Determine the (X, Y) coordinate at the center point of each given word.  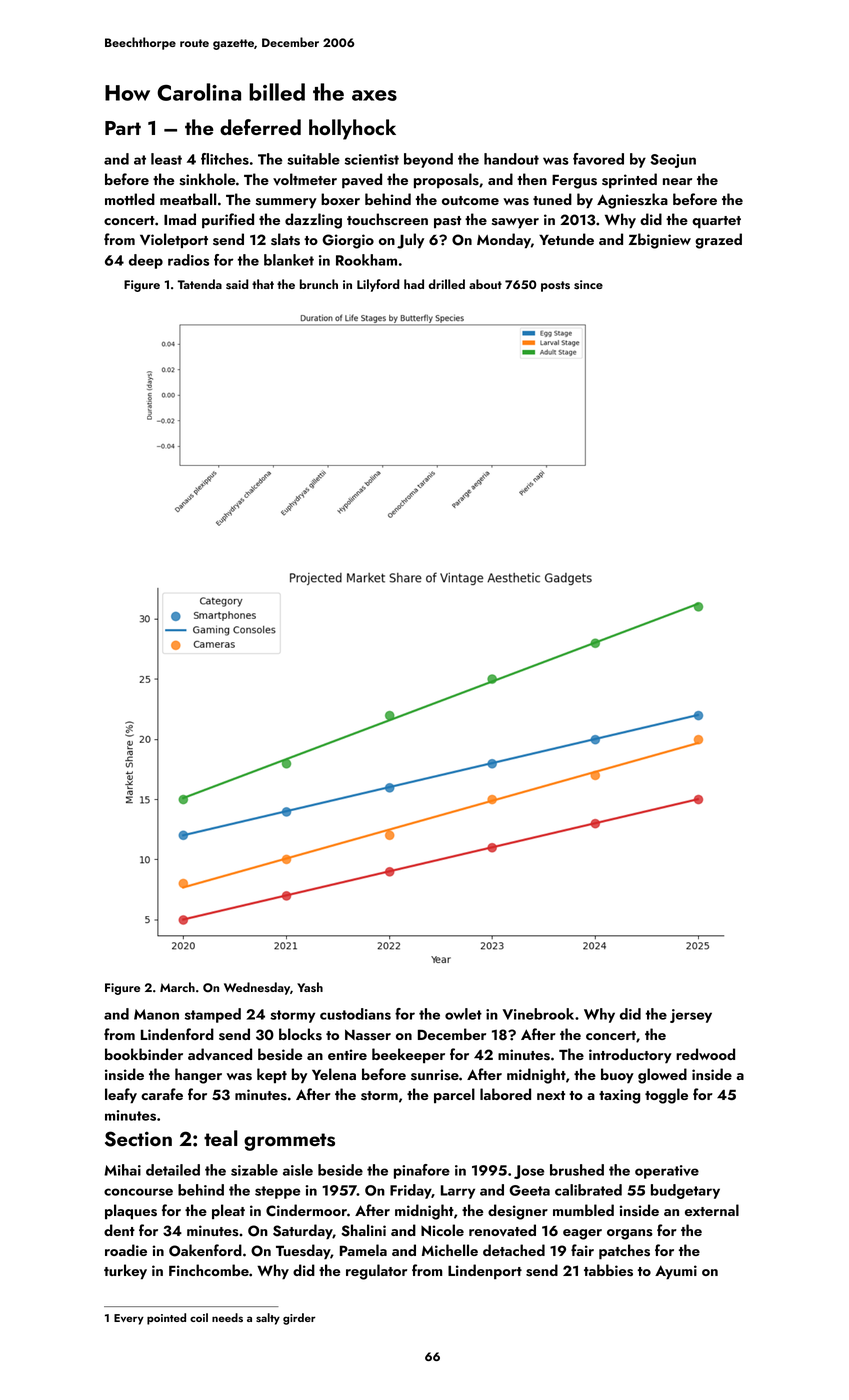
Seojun (673, 161)
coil (199, 1317)
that (263, 284)
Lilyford (378, 285)
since (588, 284)
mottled (130, 199)
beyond (428, 160)
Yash (310, 987)
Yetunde (566, 239)
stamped (213, 1015)
